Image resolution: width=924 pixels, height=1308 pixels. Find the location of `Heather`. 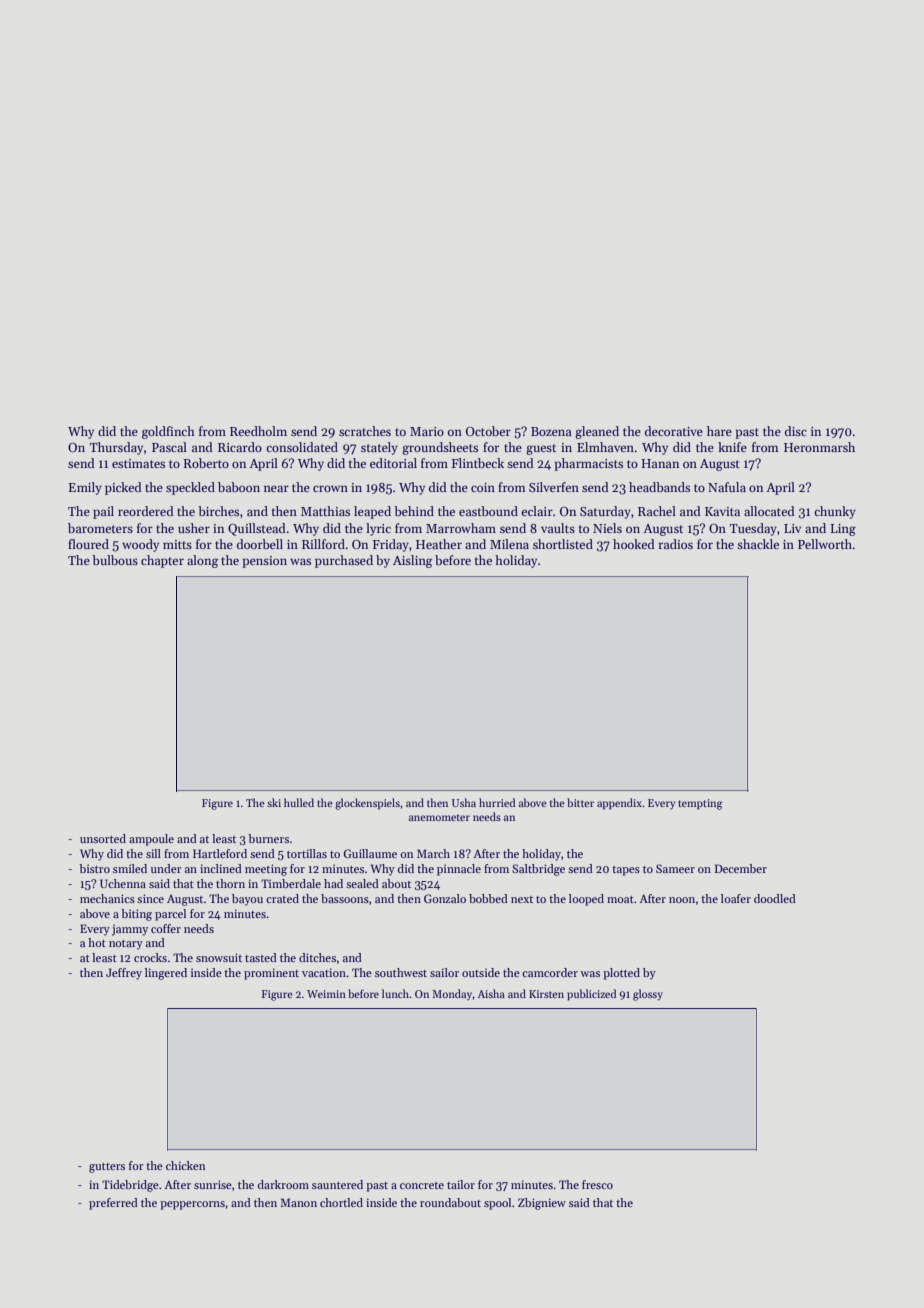

Heather is located at coordinates (439, 544).
